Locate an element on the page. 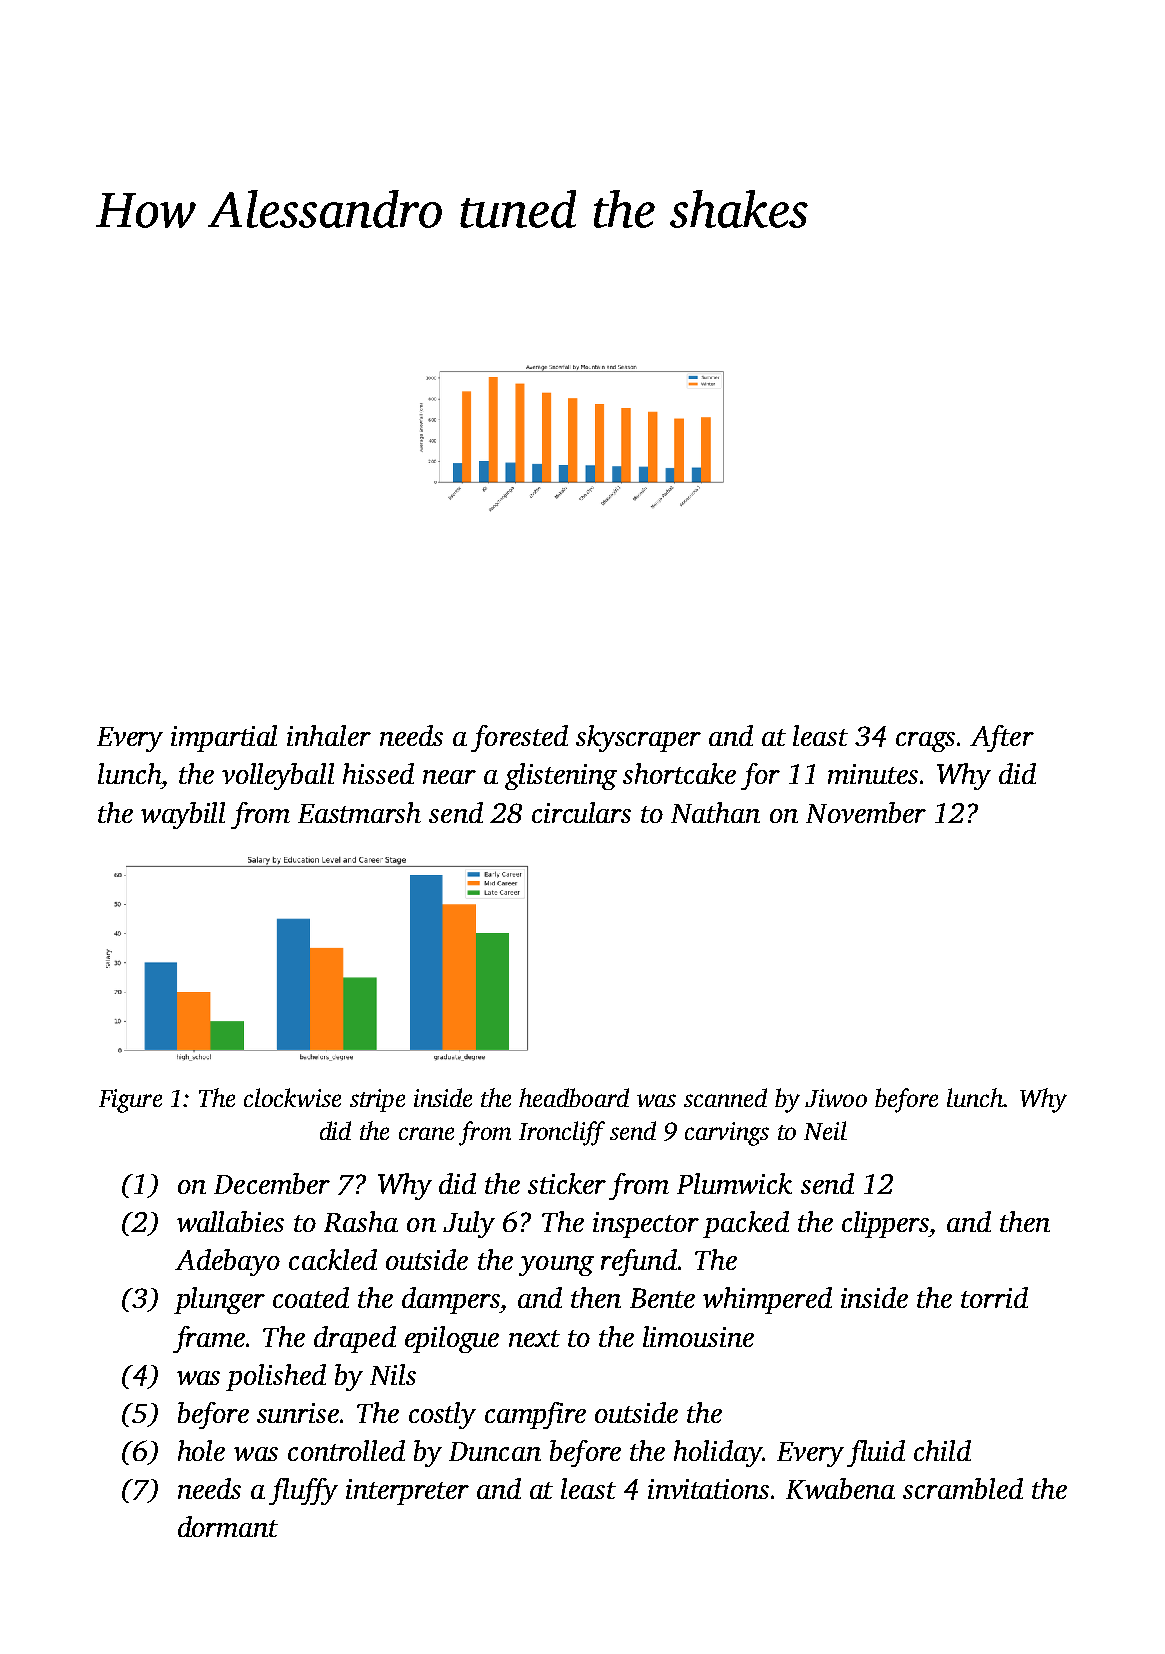  interpreter is located at coordinates (407, 1492).
